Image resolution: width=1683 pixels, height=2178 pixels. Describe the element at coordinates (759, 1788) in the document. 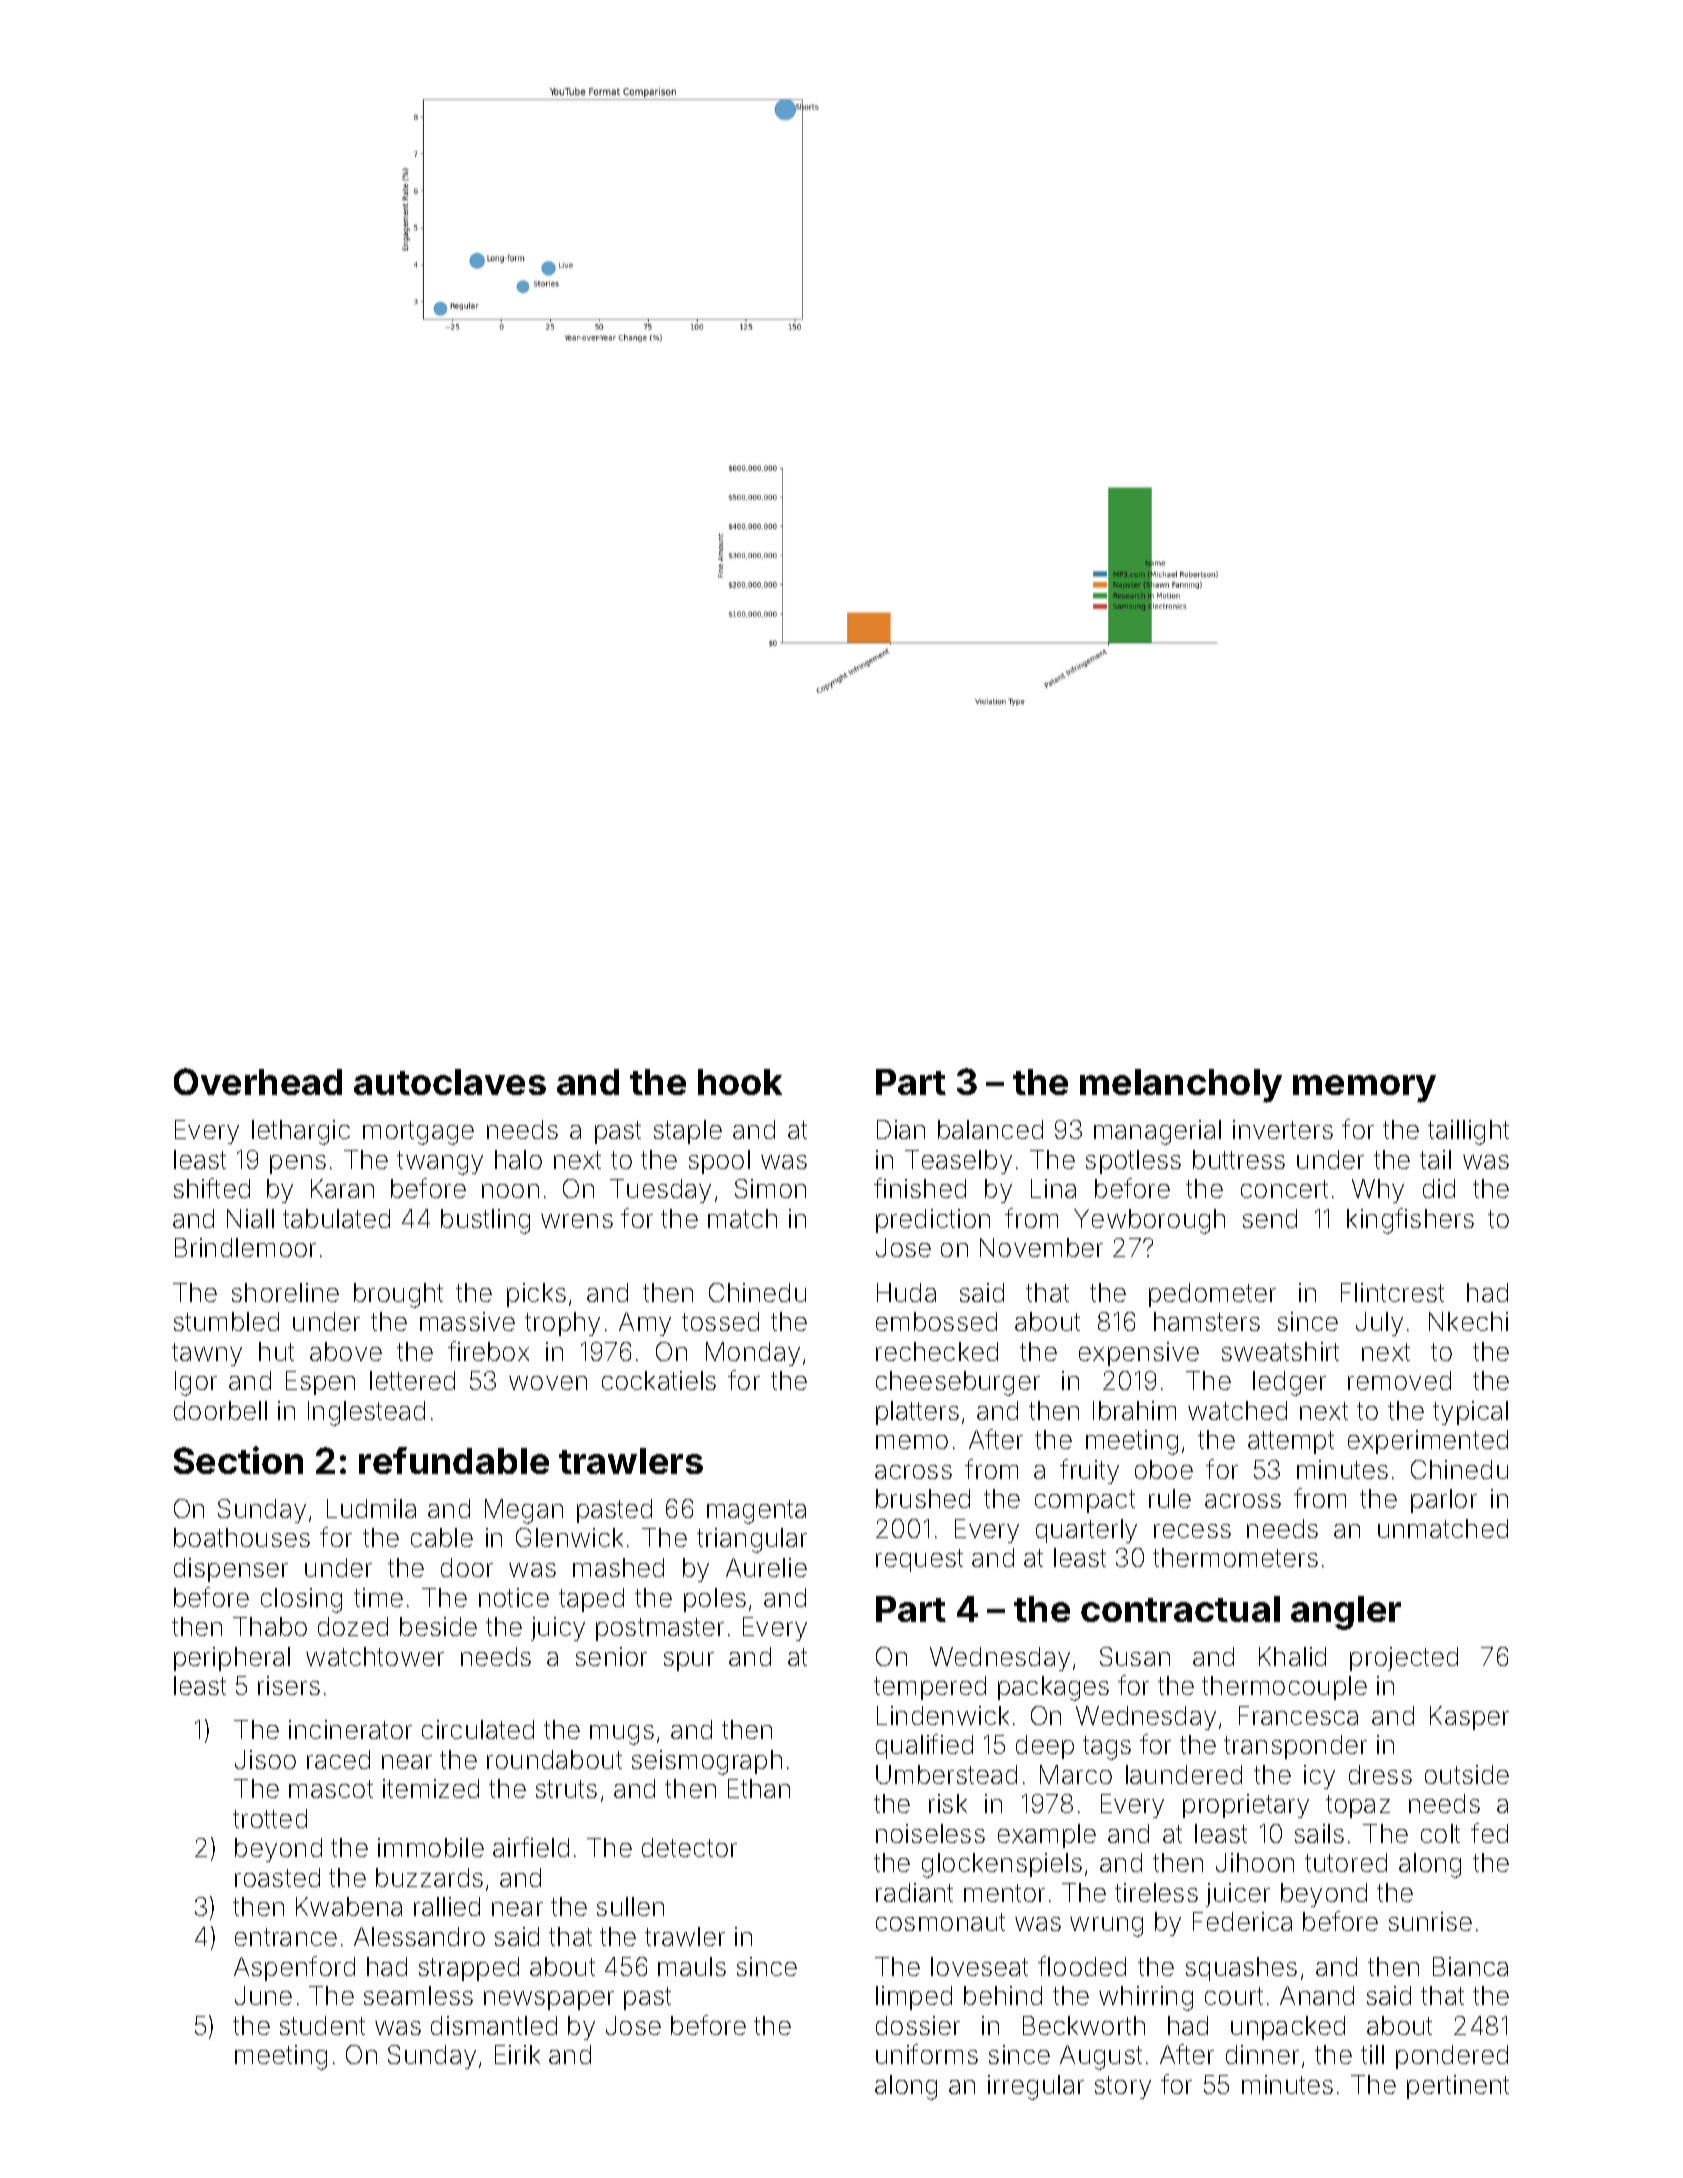

I see `Ethan` at that location.
